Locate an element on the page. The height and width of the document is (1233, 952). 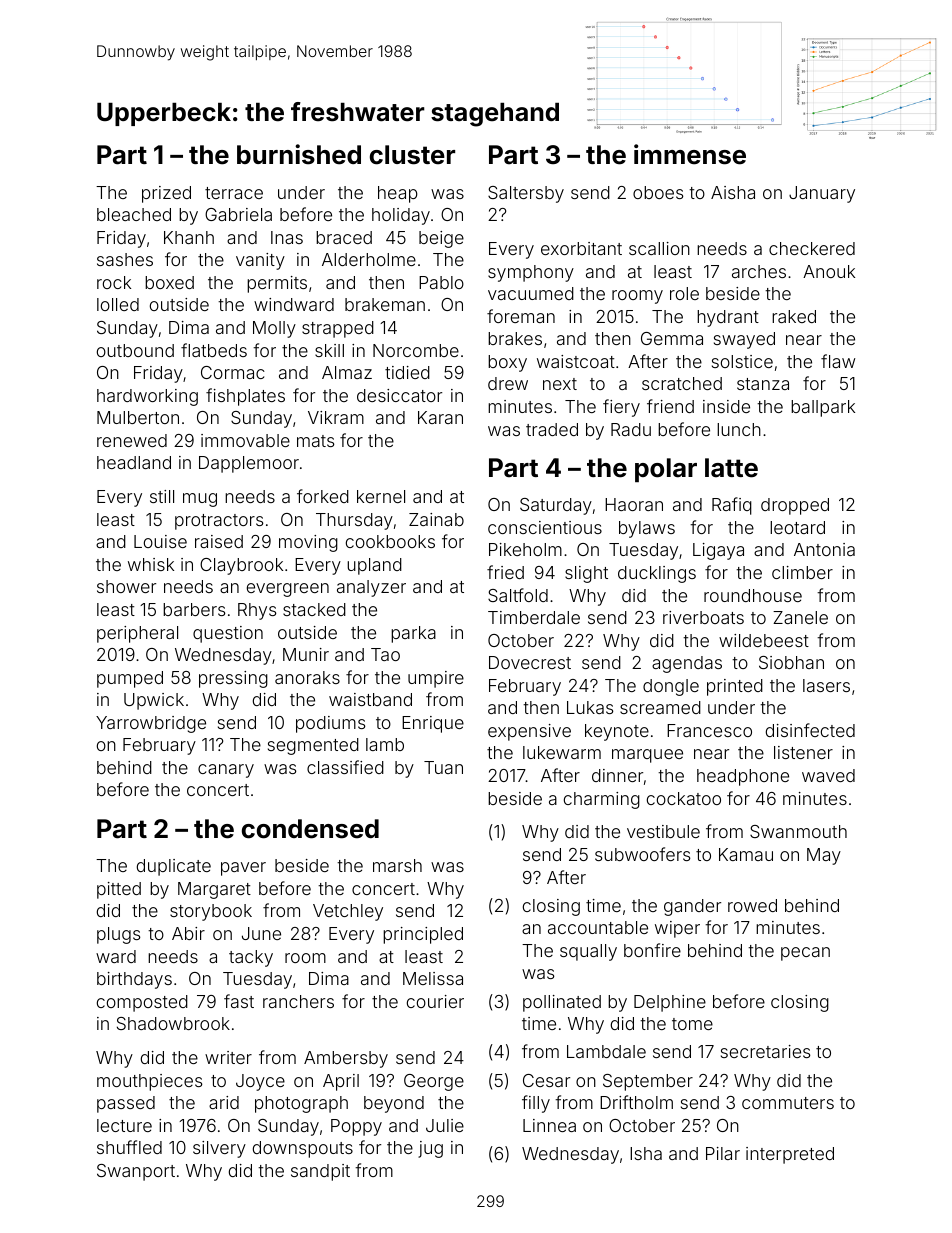
Haoran is located at coordinates (634, 504).
